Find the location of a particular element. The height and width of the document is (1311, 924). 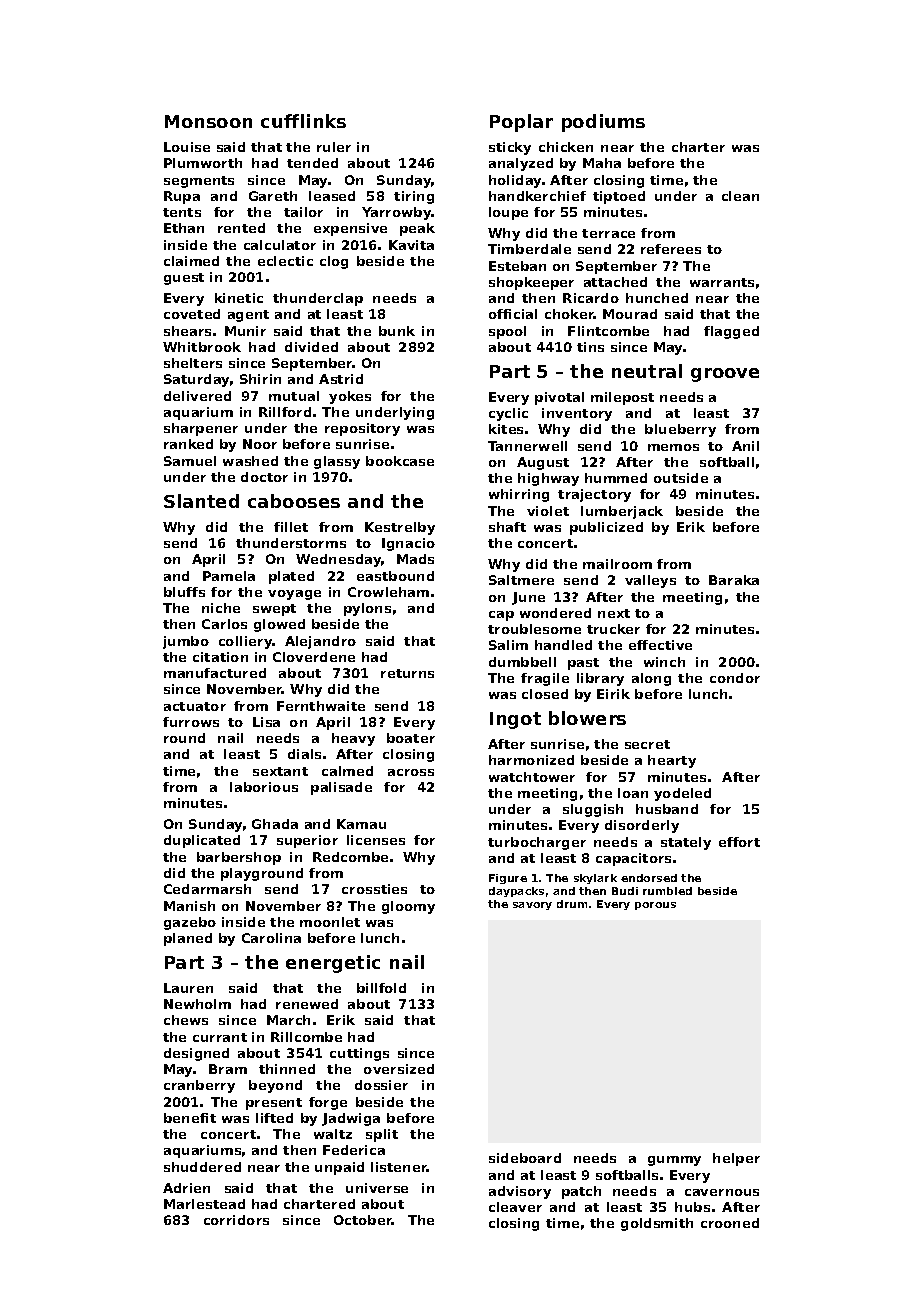

goldsmith is located at coordinates (657, 1224).
